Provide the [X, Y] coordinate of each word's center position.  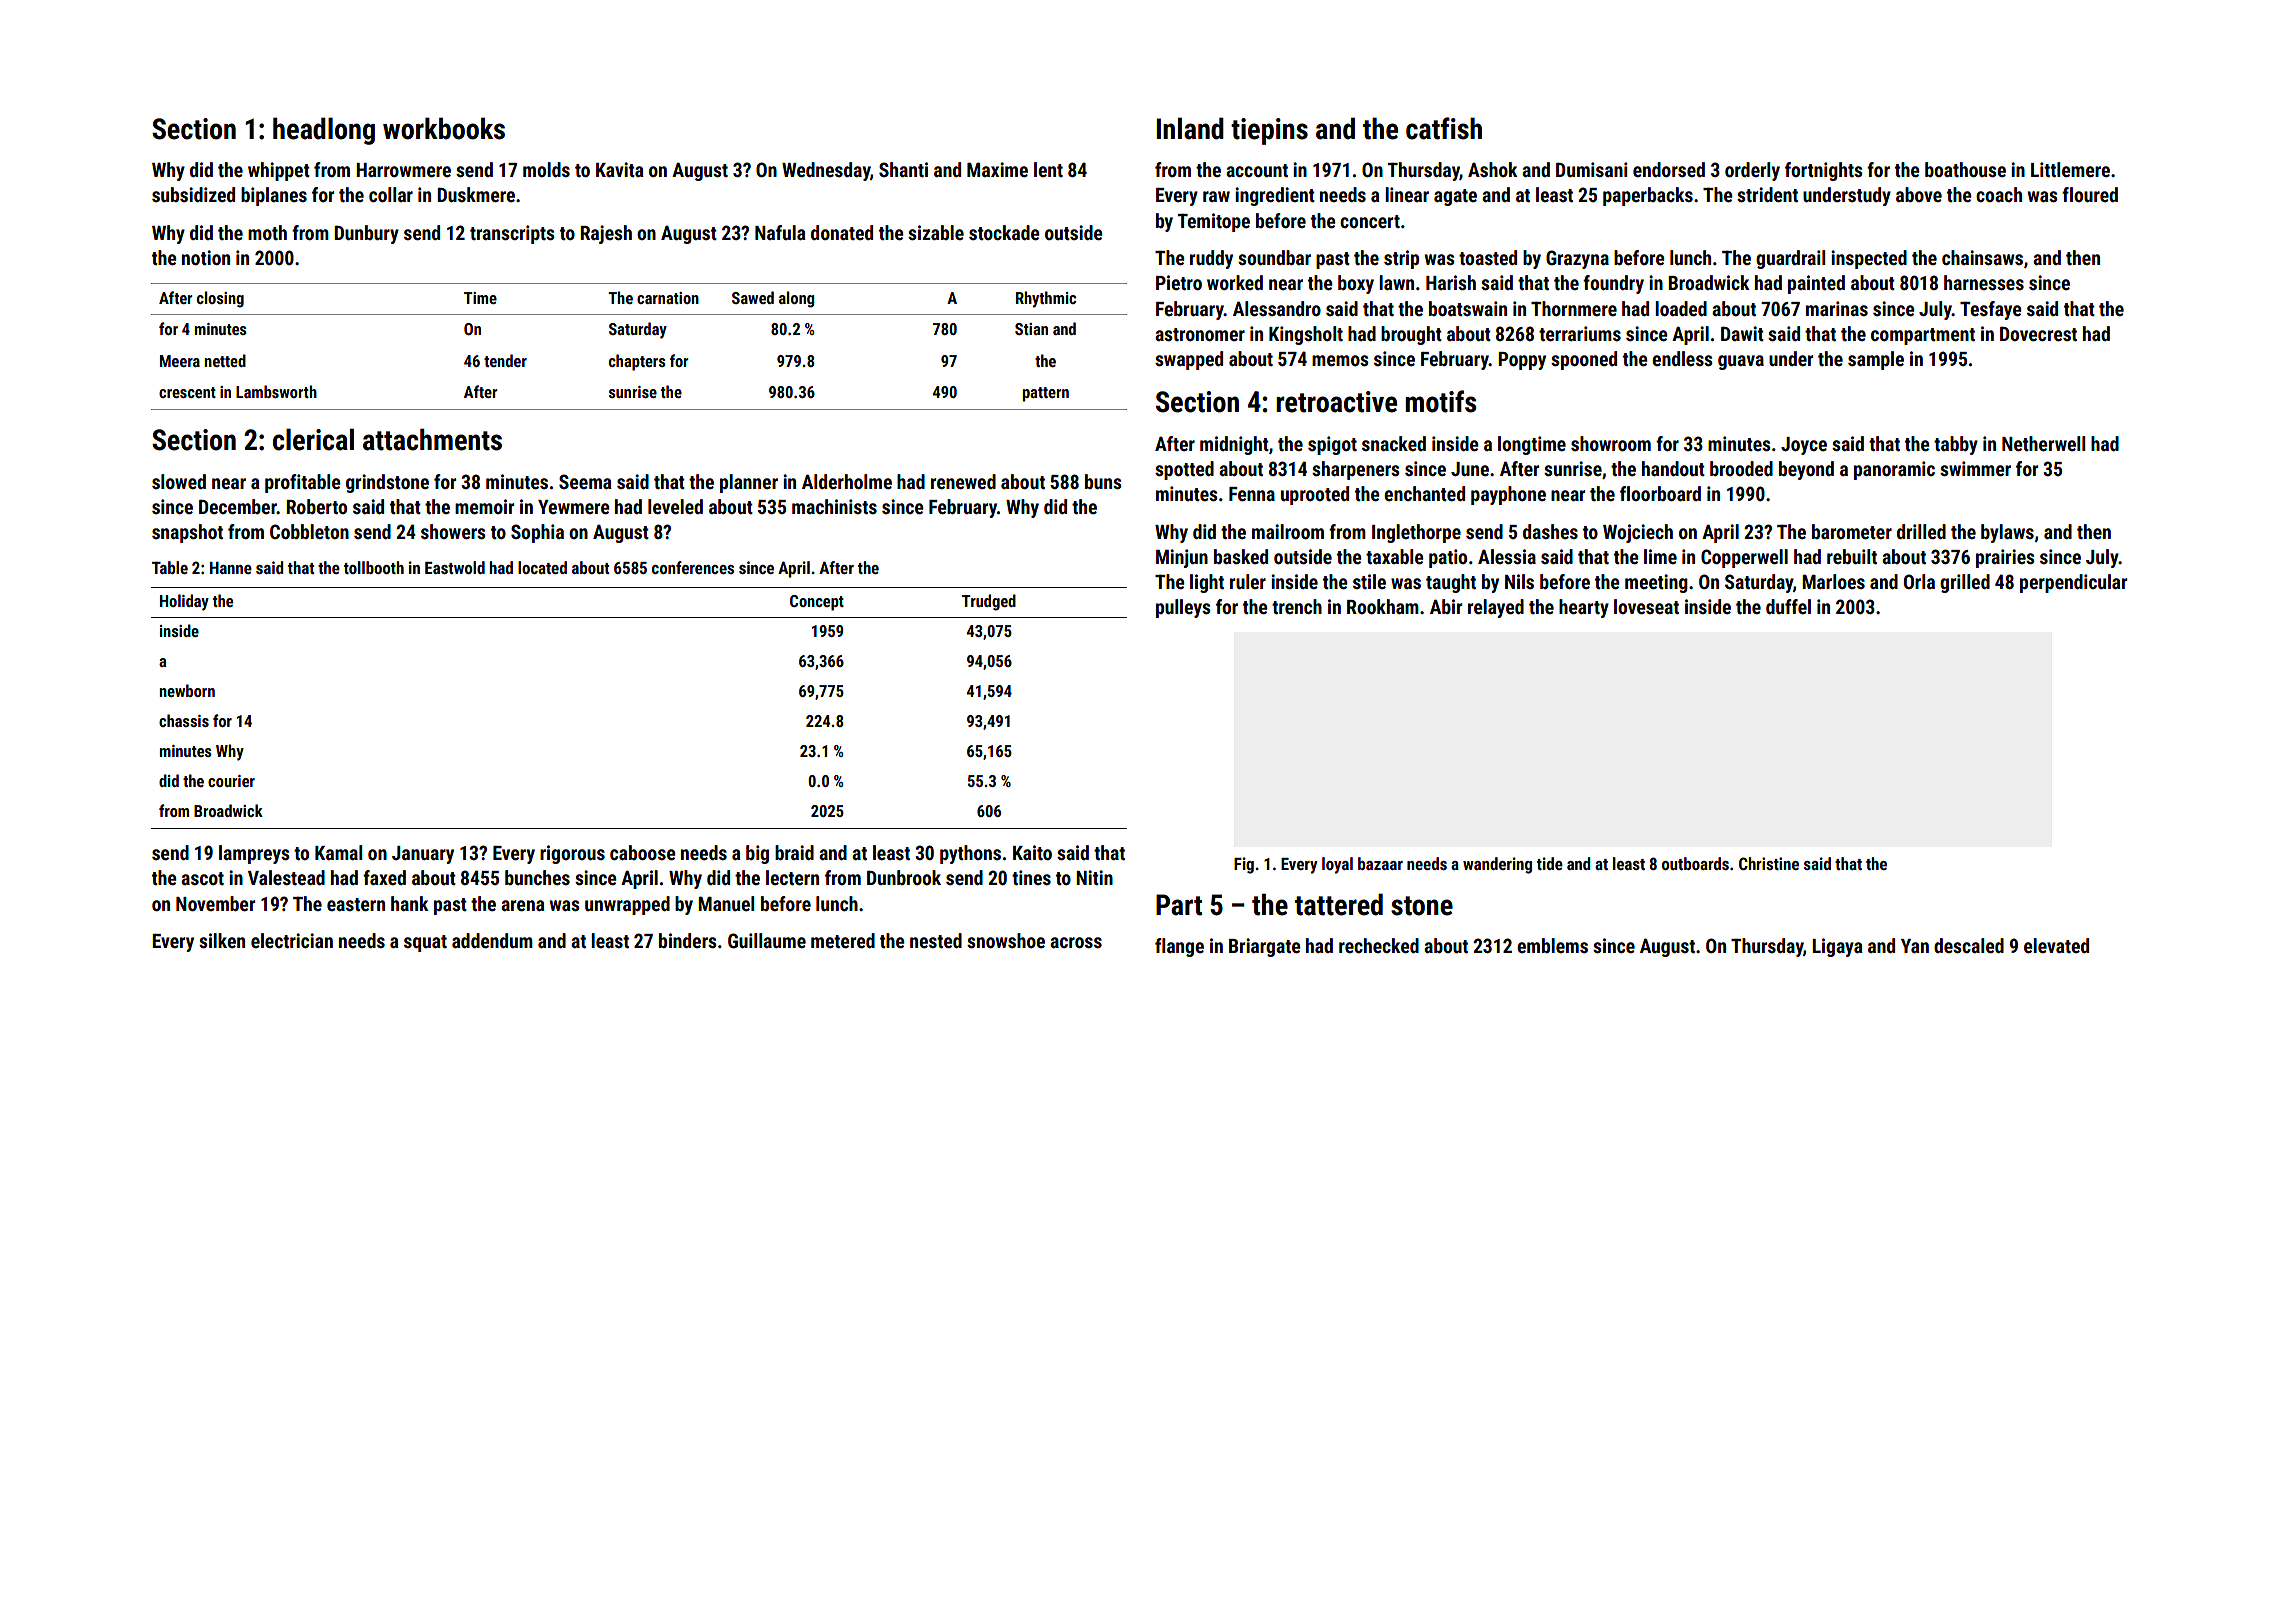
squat [425, 943]
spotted [1184, 470]
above [1919, 194]
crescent [187, 392]
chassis [184, 720]
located [542, 567]
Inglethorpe [1416, 533]
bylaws [2007, 533]
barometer [1852, 531]
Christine [1769, 863]
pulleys [1183, 608]
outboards [1695, 863]
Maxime [997, 169]
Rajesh [606, 234]
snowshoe [1006, 940]
